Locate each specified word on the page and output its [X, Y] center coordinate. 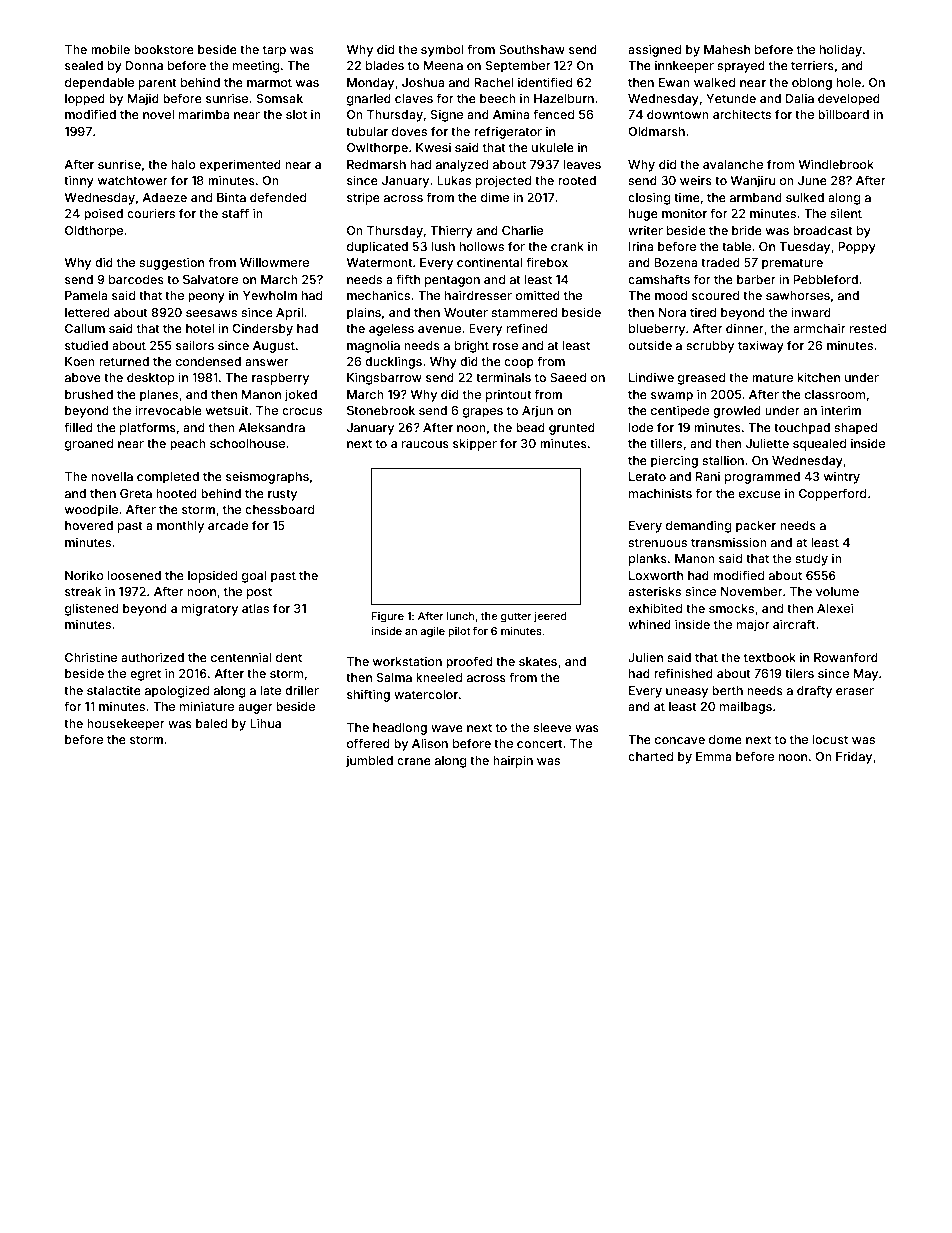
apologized [177, 691]
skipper [475, 444]
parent [158, 84]
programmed [762, 478]
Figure [388, 617]
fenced [553, 114]
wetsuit [227, 410]
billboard [843, 114]
